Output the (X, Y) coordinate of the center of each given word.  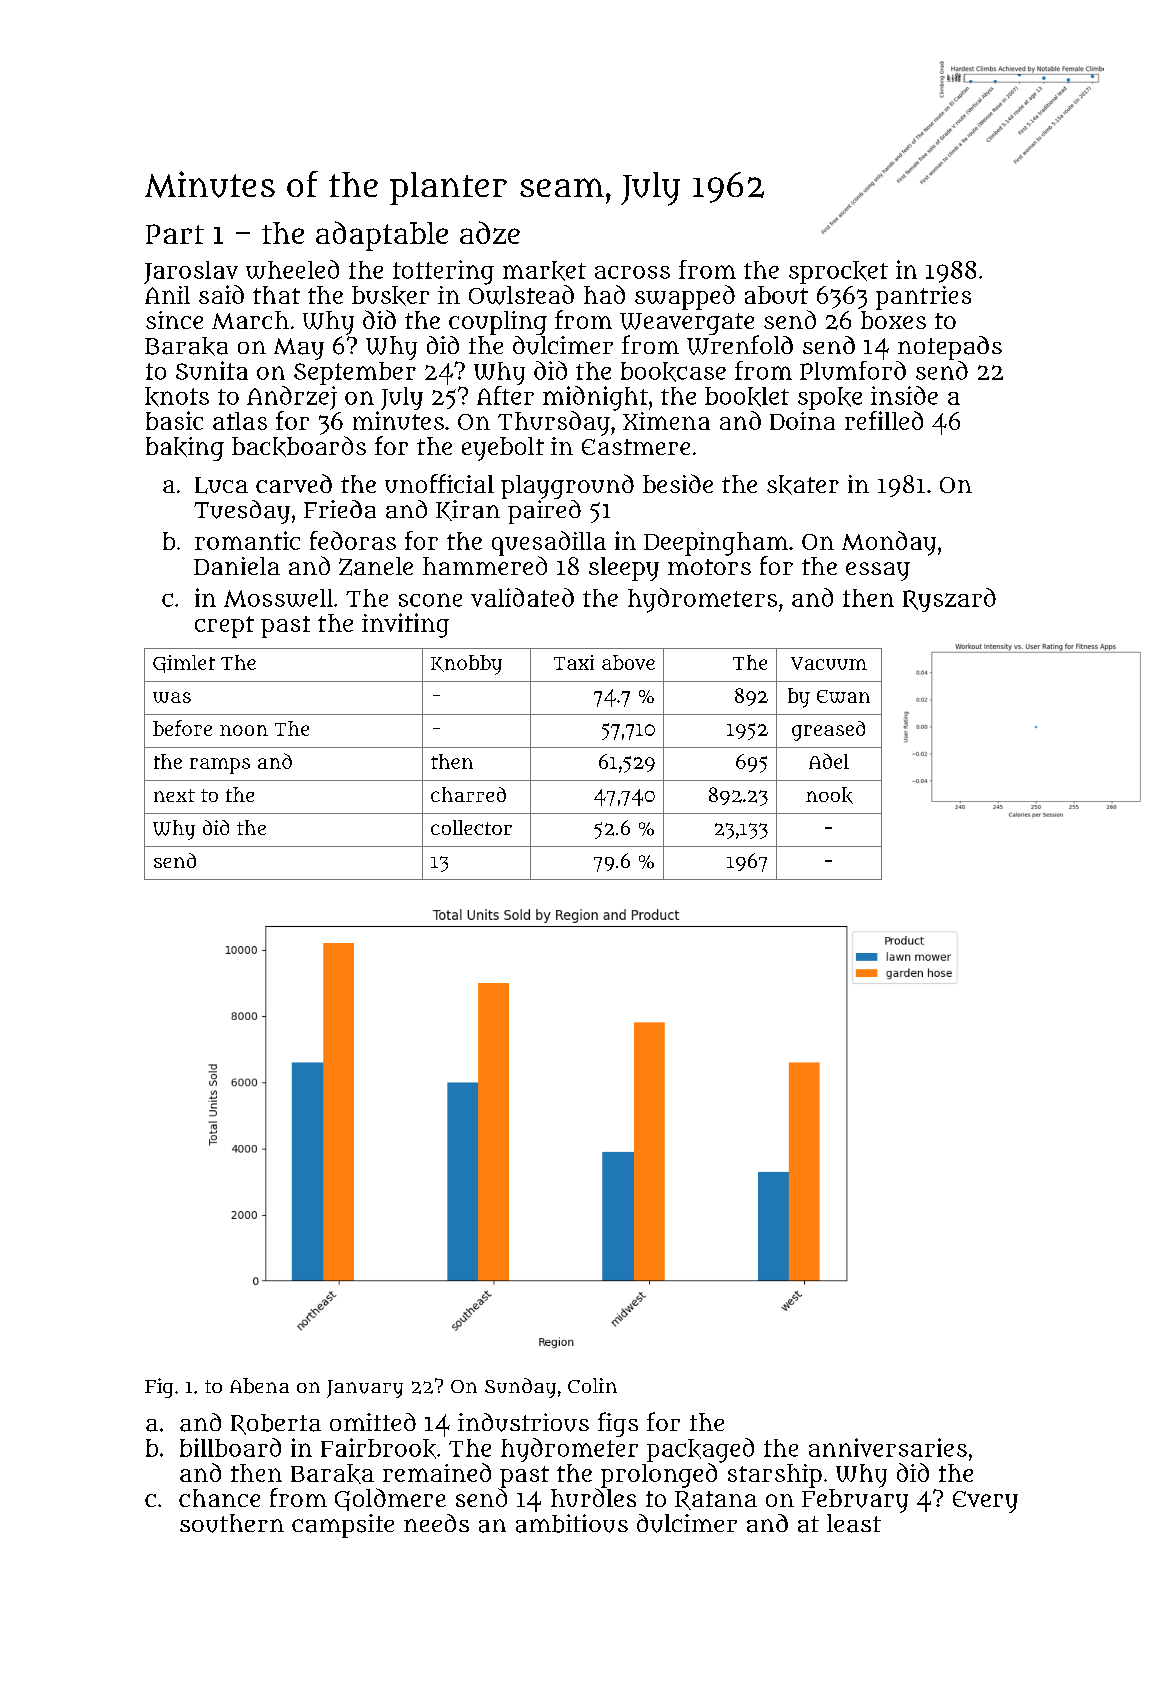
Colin (592, 1385)
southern (232, 1523)
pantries (923, 298)
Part (175, 234)
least (854, 1523)
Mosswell (278, 598)
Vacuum (829, 663)
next (174, 795)
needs (436, 1523)
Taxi (574, 662)
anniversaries (888, 1447)
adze (490, 232)
